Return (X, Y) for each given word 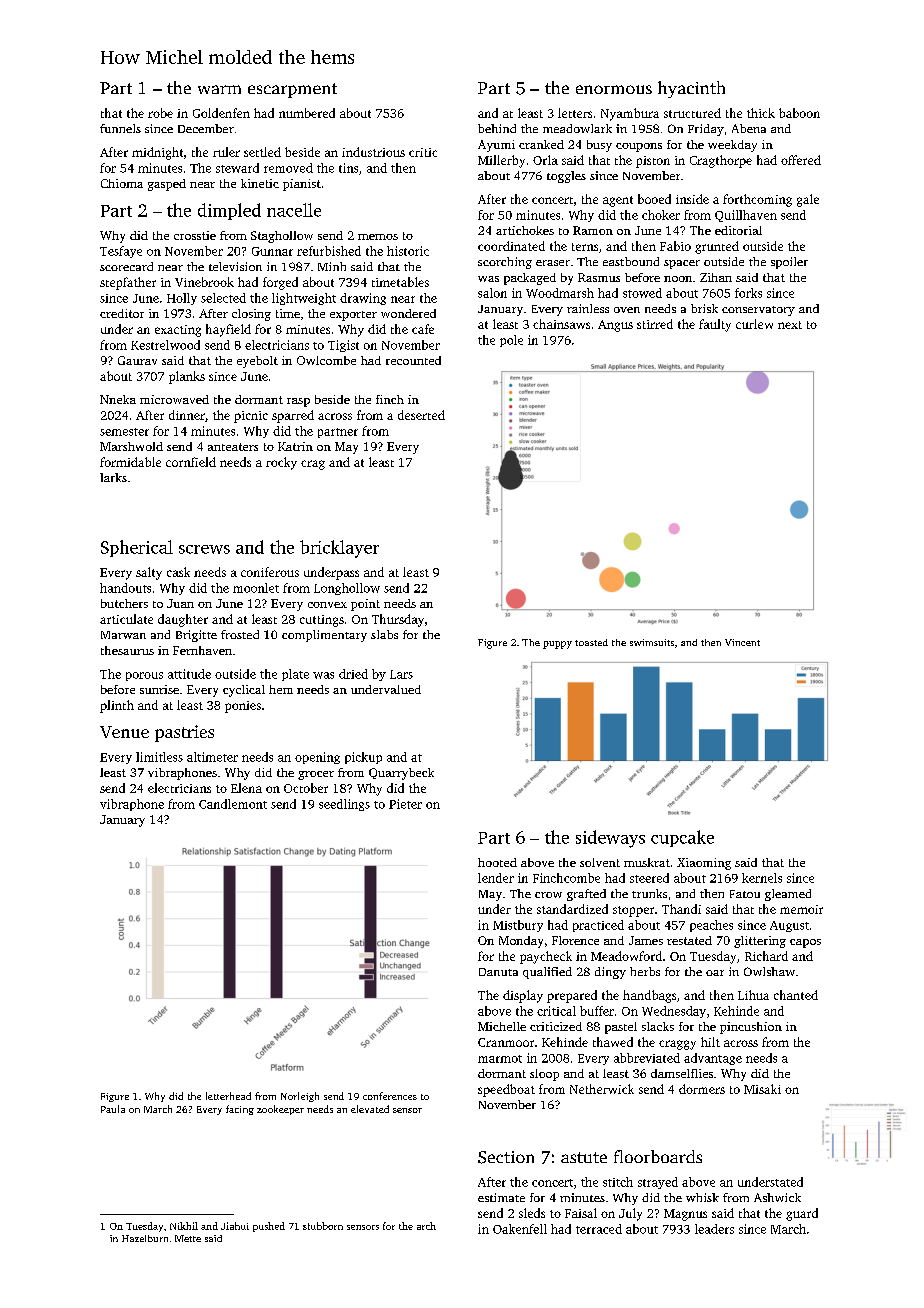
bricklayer (339, 549)
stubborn (323, 1226)
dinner (187, 415)
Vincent (742, 642)
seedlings (344, 805)
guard (802, 1214)
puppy (557, 645)
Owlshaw (769, 971)
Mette (188, 1238)
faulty (715, 325)
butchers (124, 603)
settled (262, 152)
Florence (575, 940)
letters (575, 113)
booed (654, 199)
